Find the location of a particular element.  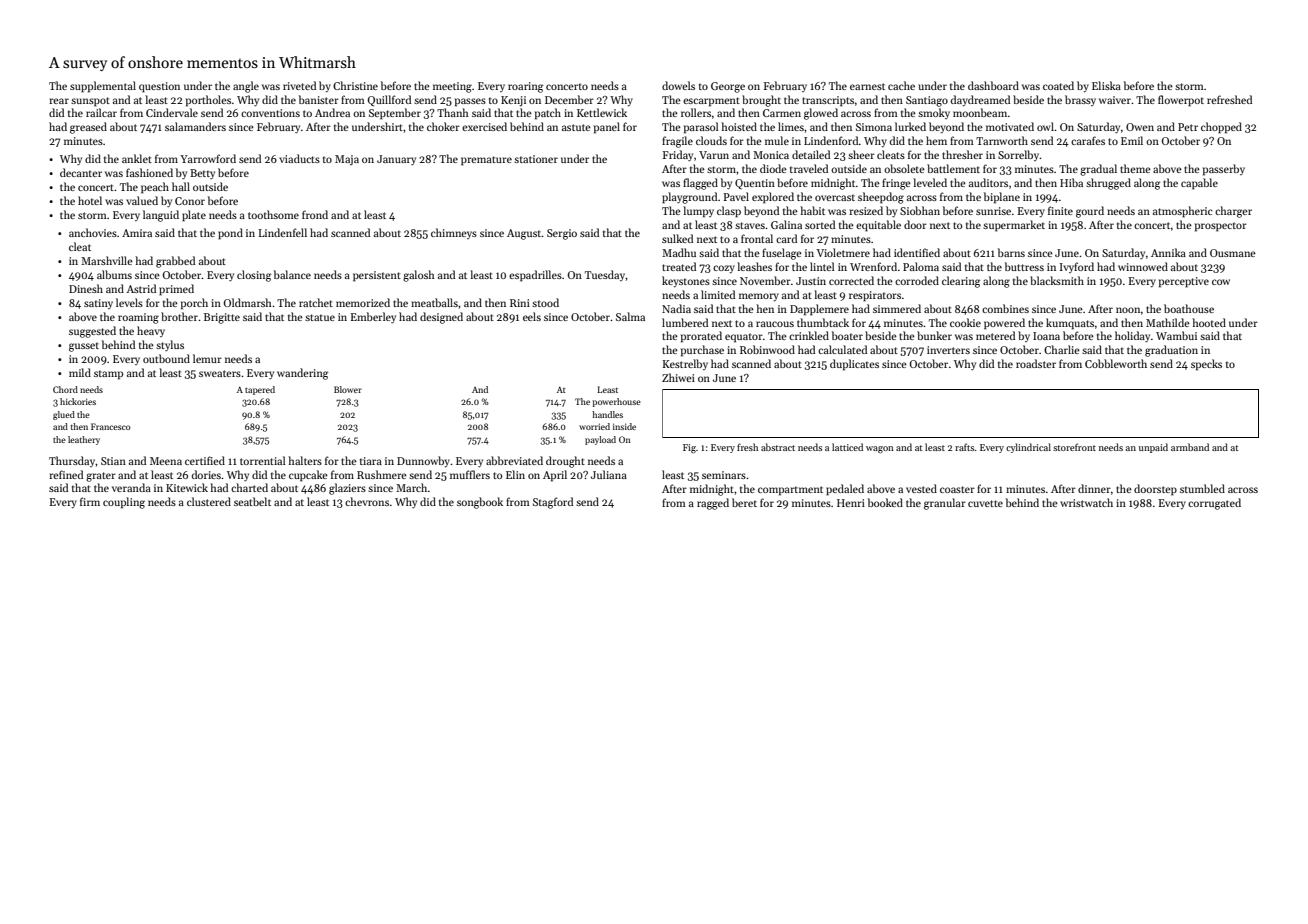

Tuesday is located at coordinates (605, 275).
